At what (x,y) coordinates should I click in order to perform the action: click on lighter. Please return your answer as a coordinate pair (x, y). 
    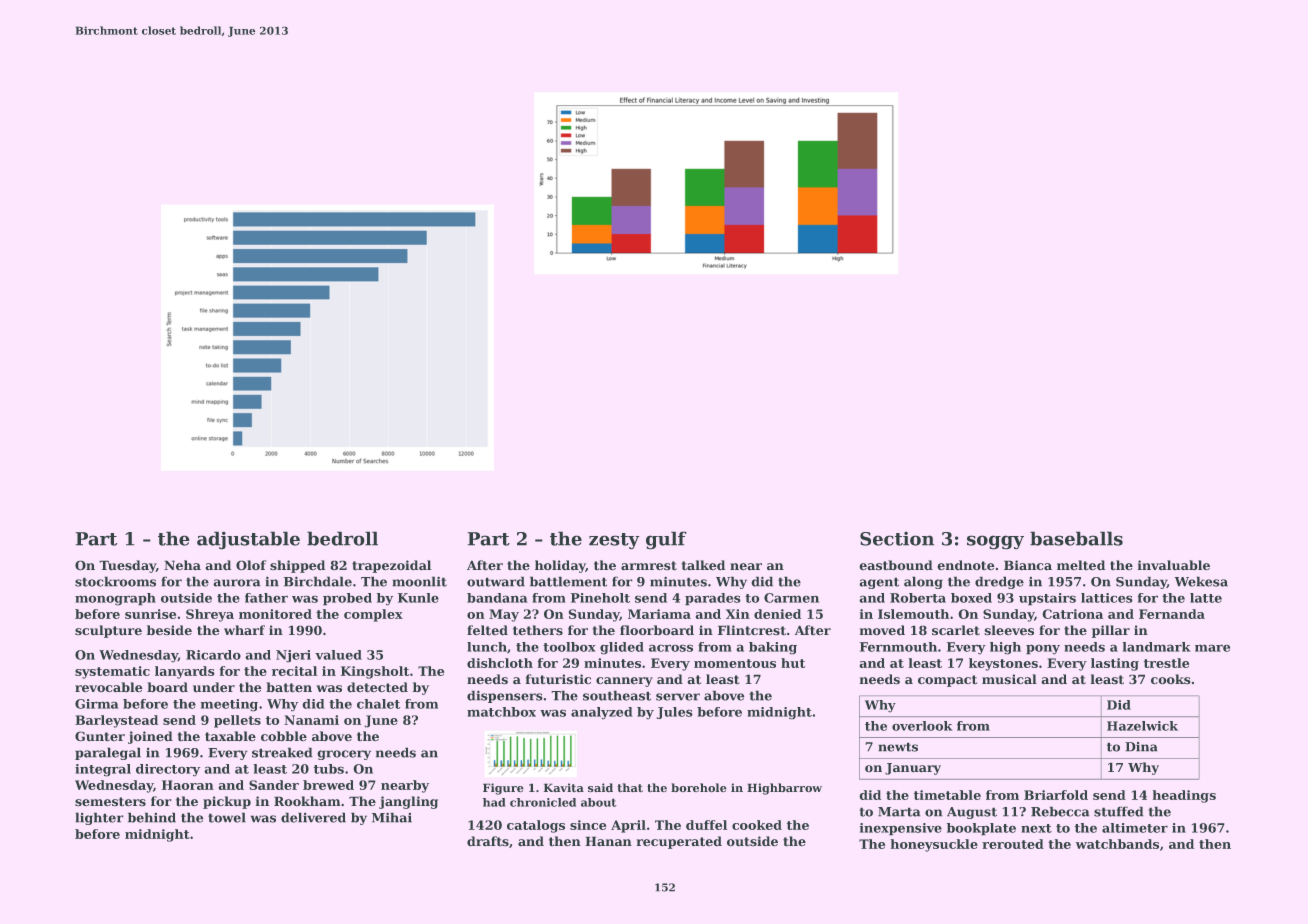
    Looking at the image, I should click on (99, 819).
